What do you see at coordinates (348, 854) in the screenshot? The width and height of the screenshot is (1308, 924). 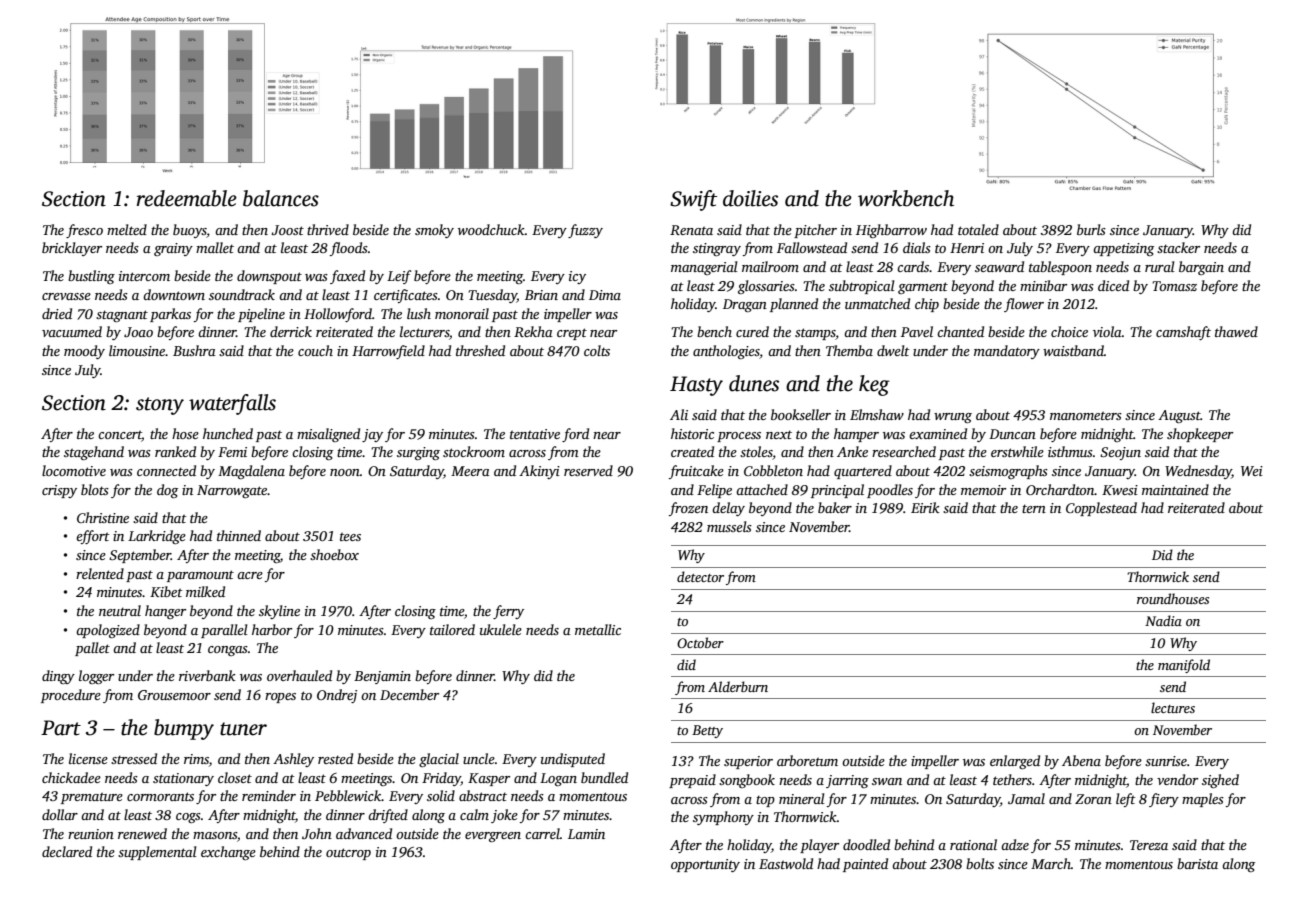 I see `outcrop` at bounding box center [348, 854].
